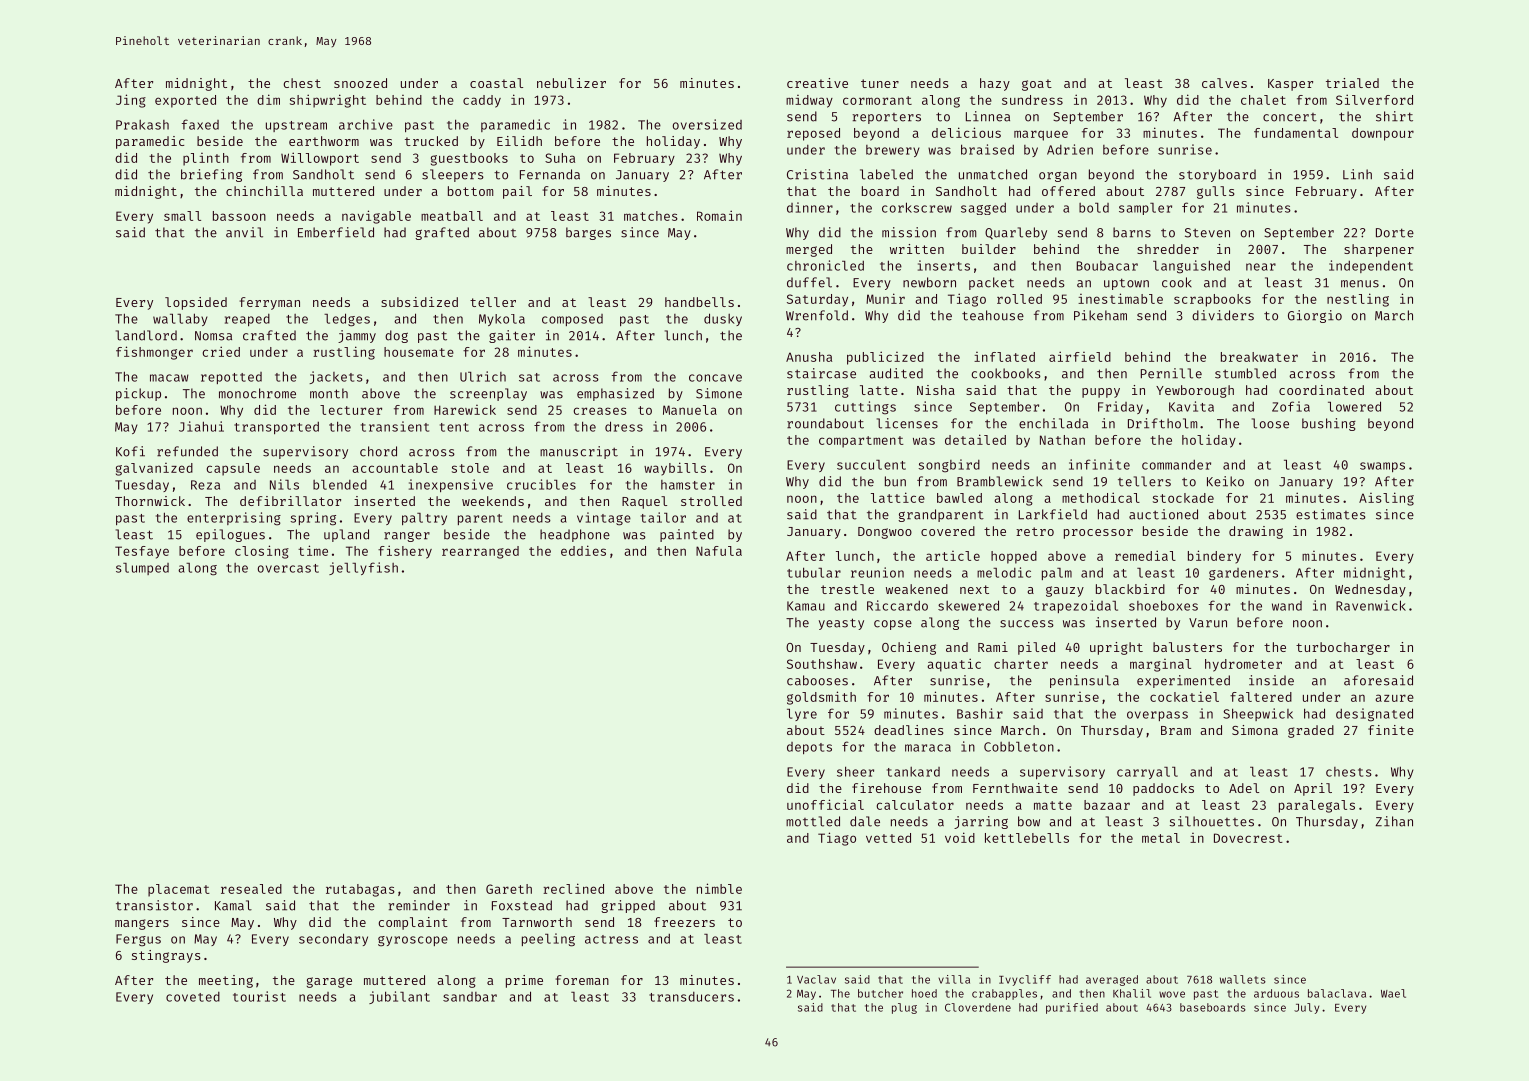 Image resolution: width=1529 pixels, height=1081 pixels. Describe the element at coordinates (1184, 696) in the screenshot. I see `cockatiel` at that location.
